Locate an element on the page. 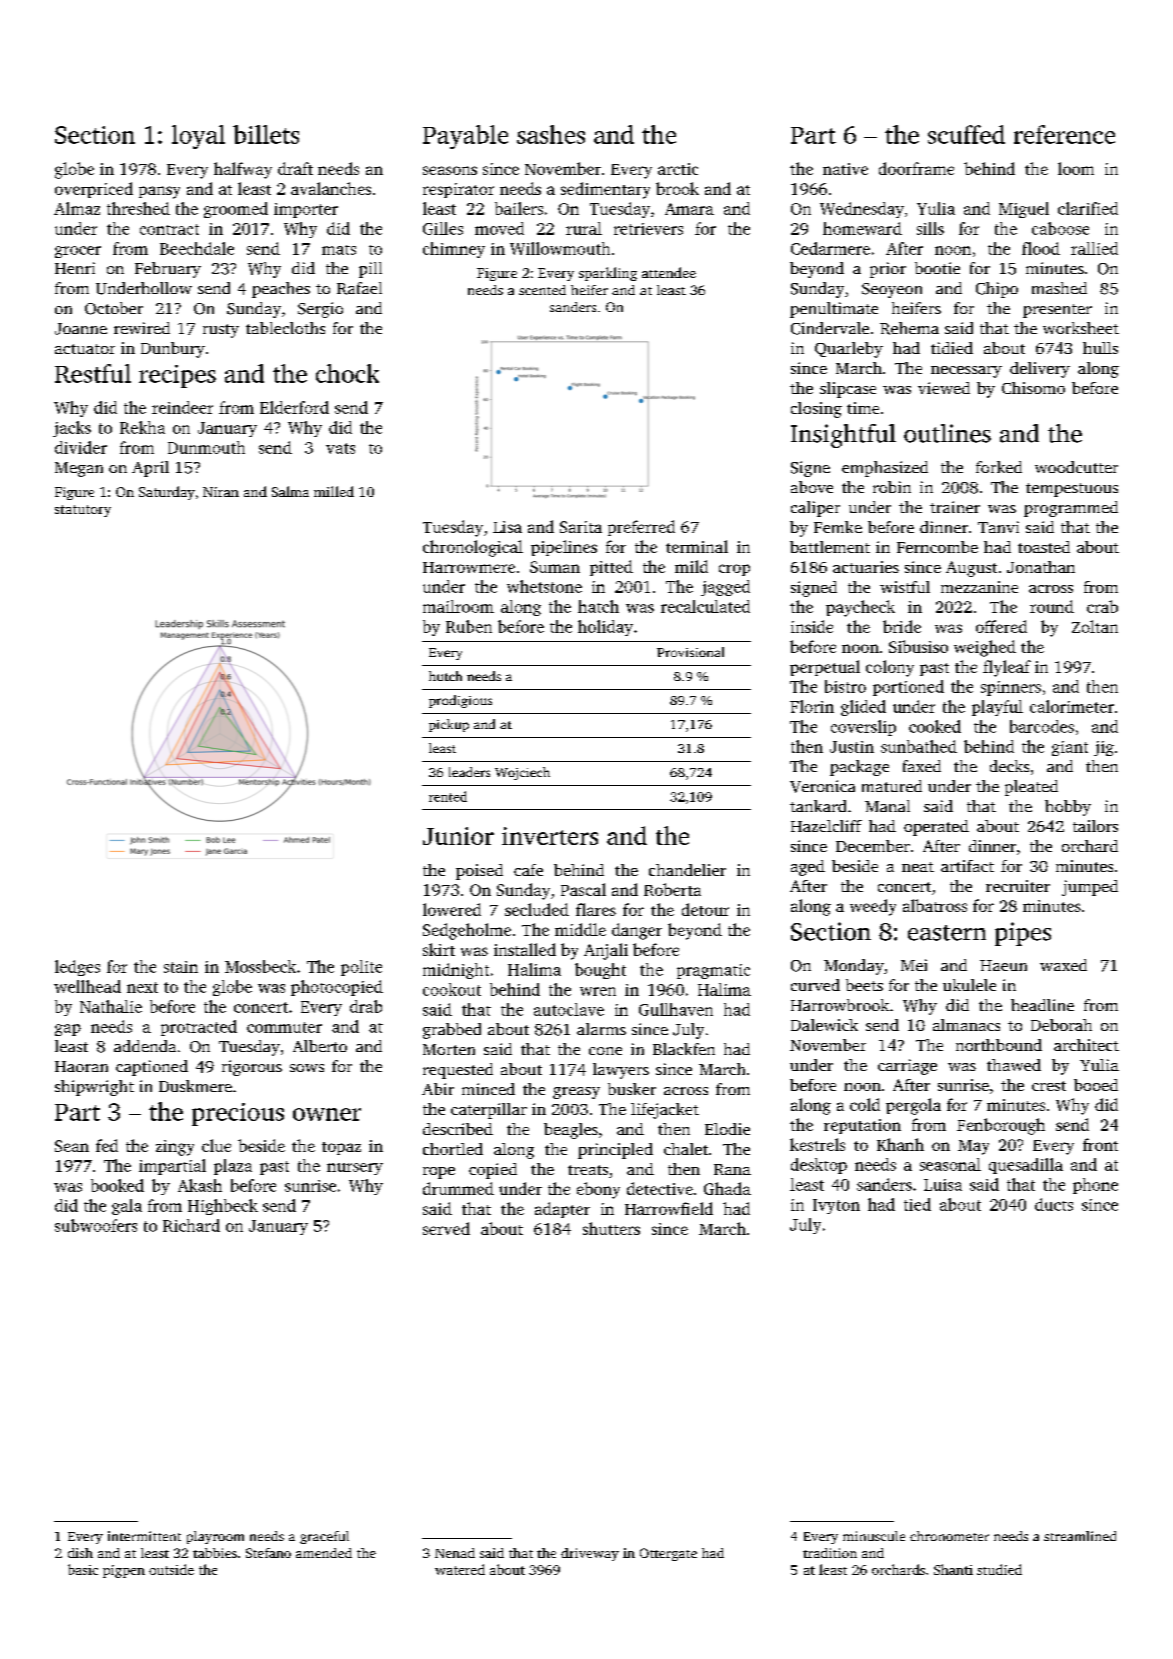 The height and width of the document is (1659, 1173). streamlined is located at coordinates (1080, 1536).
